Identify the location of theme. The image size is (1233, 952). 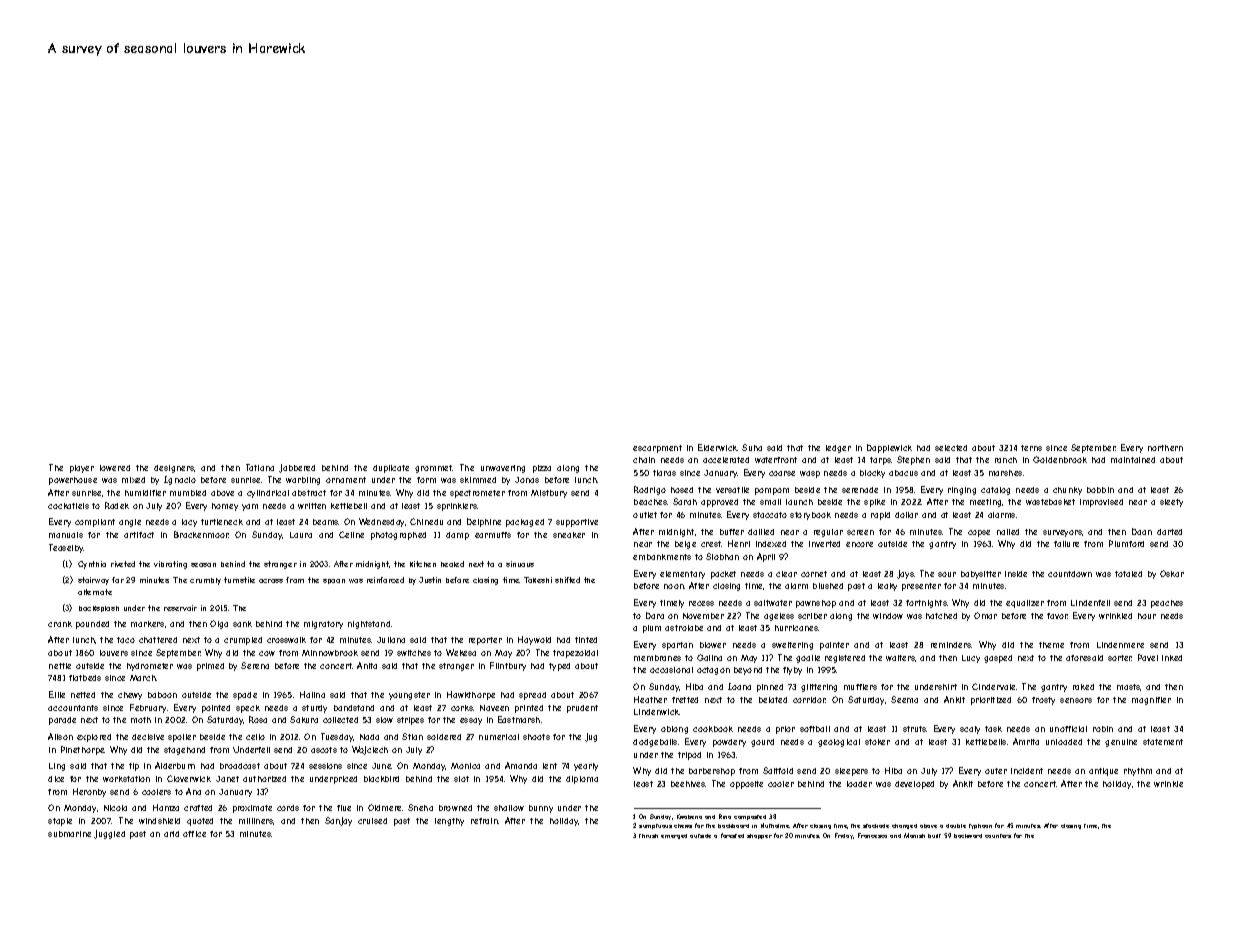
(1051, 645).
